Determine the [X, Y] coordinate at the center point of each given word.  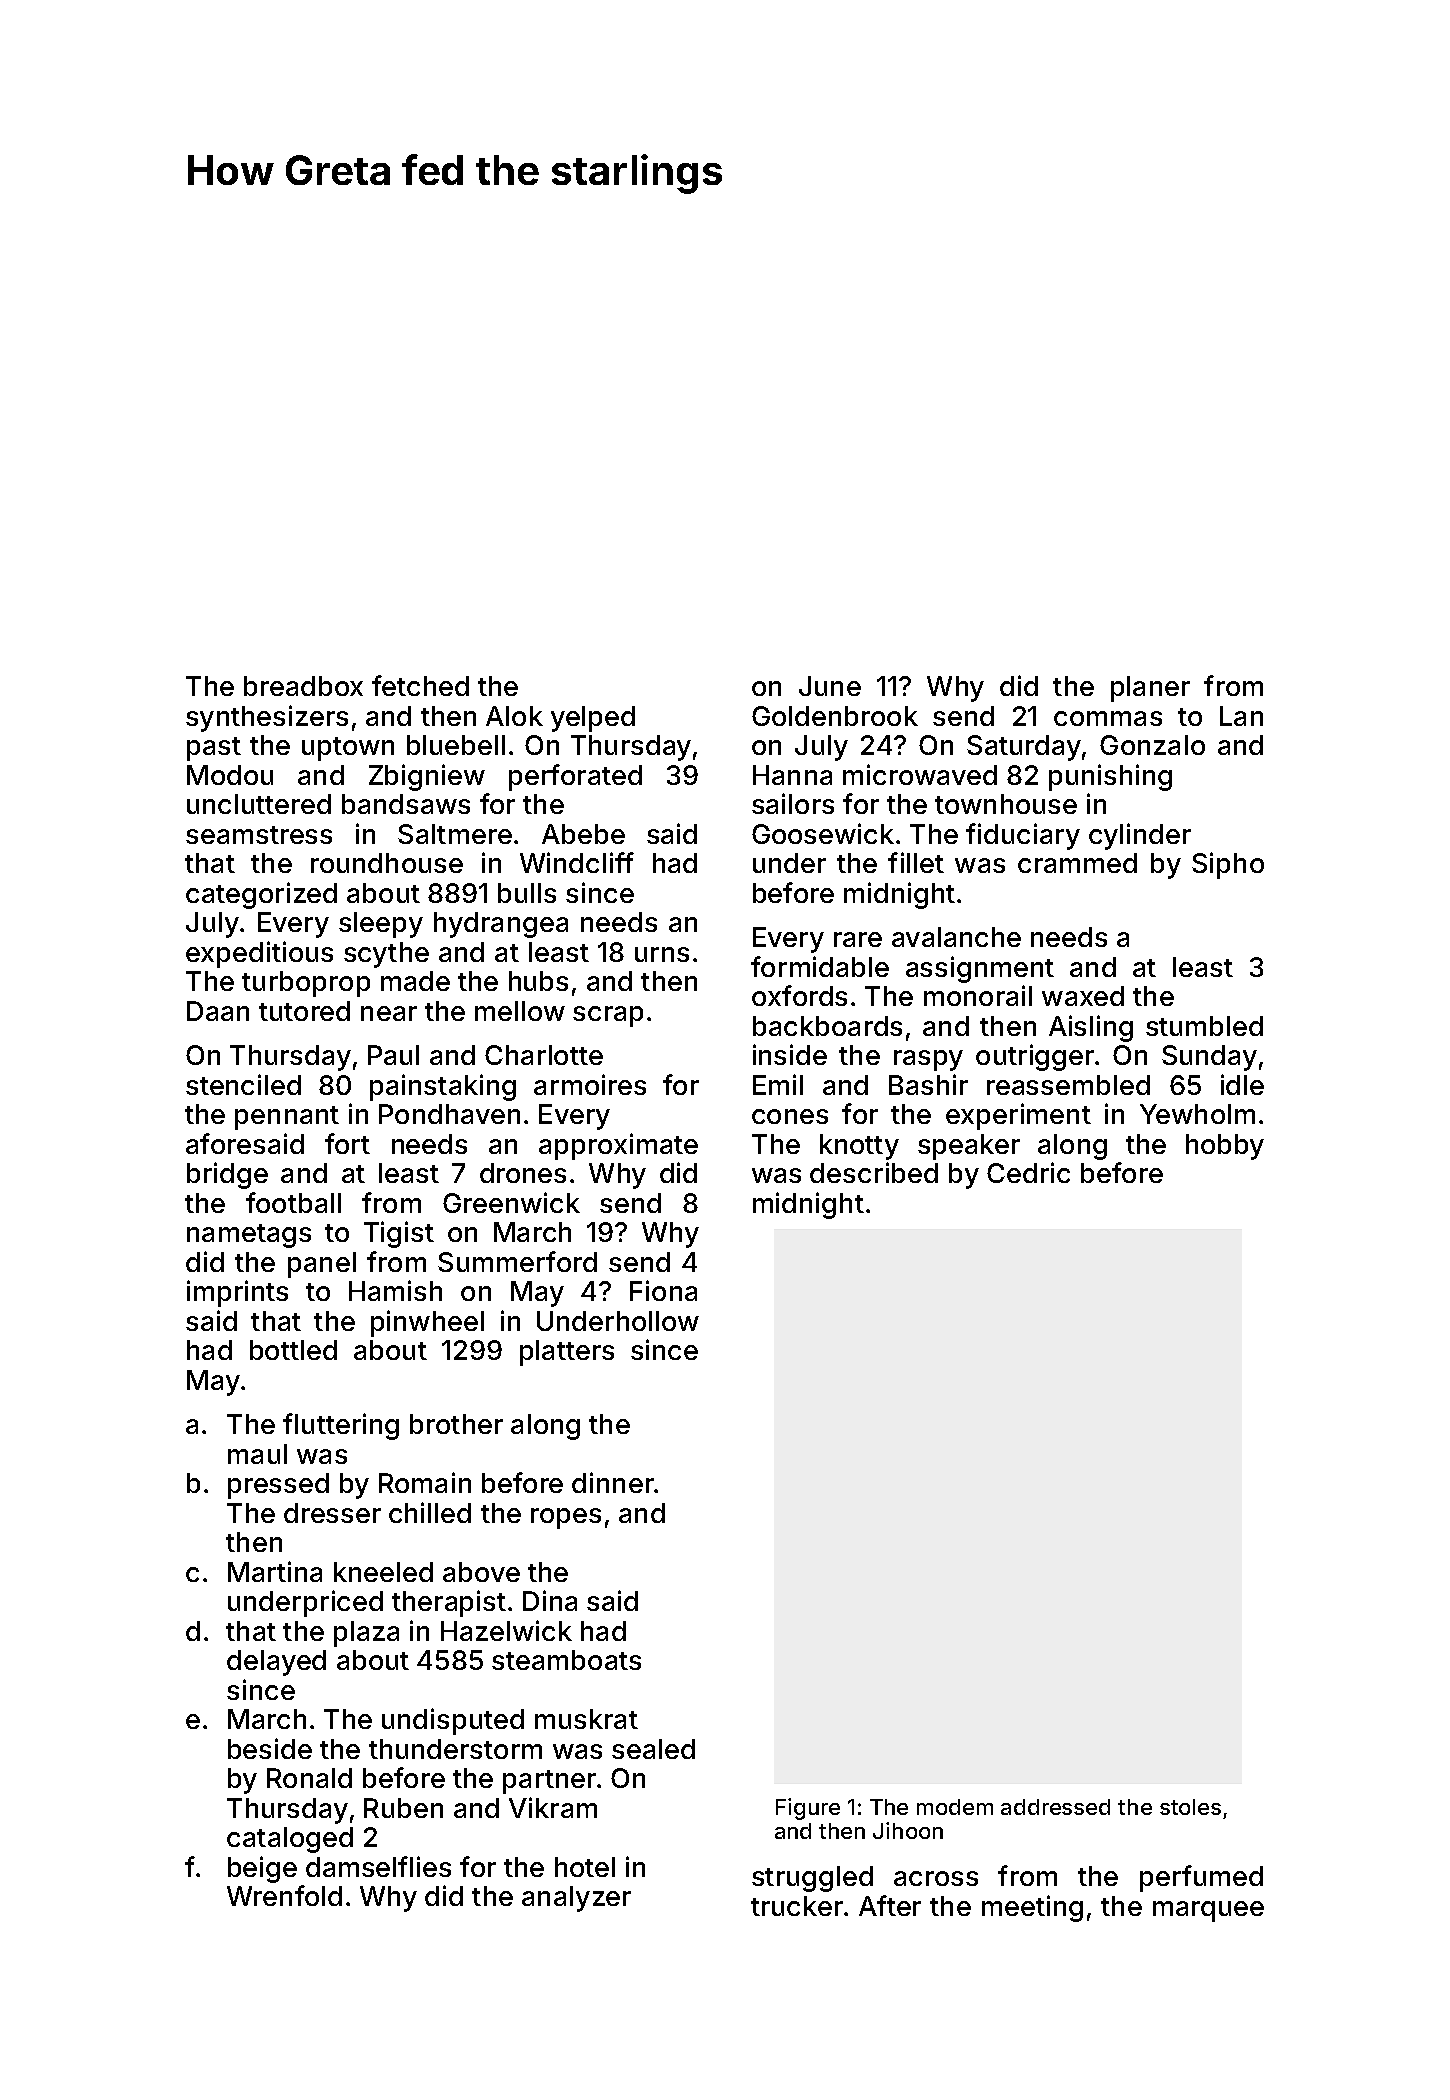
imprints [237, 1293]
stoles [1190, 1807]
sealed [653, 1749]
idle [1242, 1084]
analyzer [576, 1899]
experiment [1018, 1116]
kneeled [383, 1572]
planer [1150, 689]
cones [790, 1116]
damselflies [378, 1866]
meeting [1032, 1908]
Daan [218, 1011]
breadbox [303, 686]
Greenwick [511, 1202]
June [830, 686]
